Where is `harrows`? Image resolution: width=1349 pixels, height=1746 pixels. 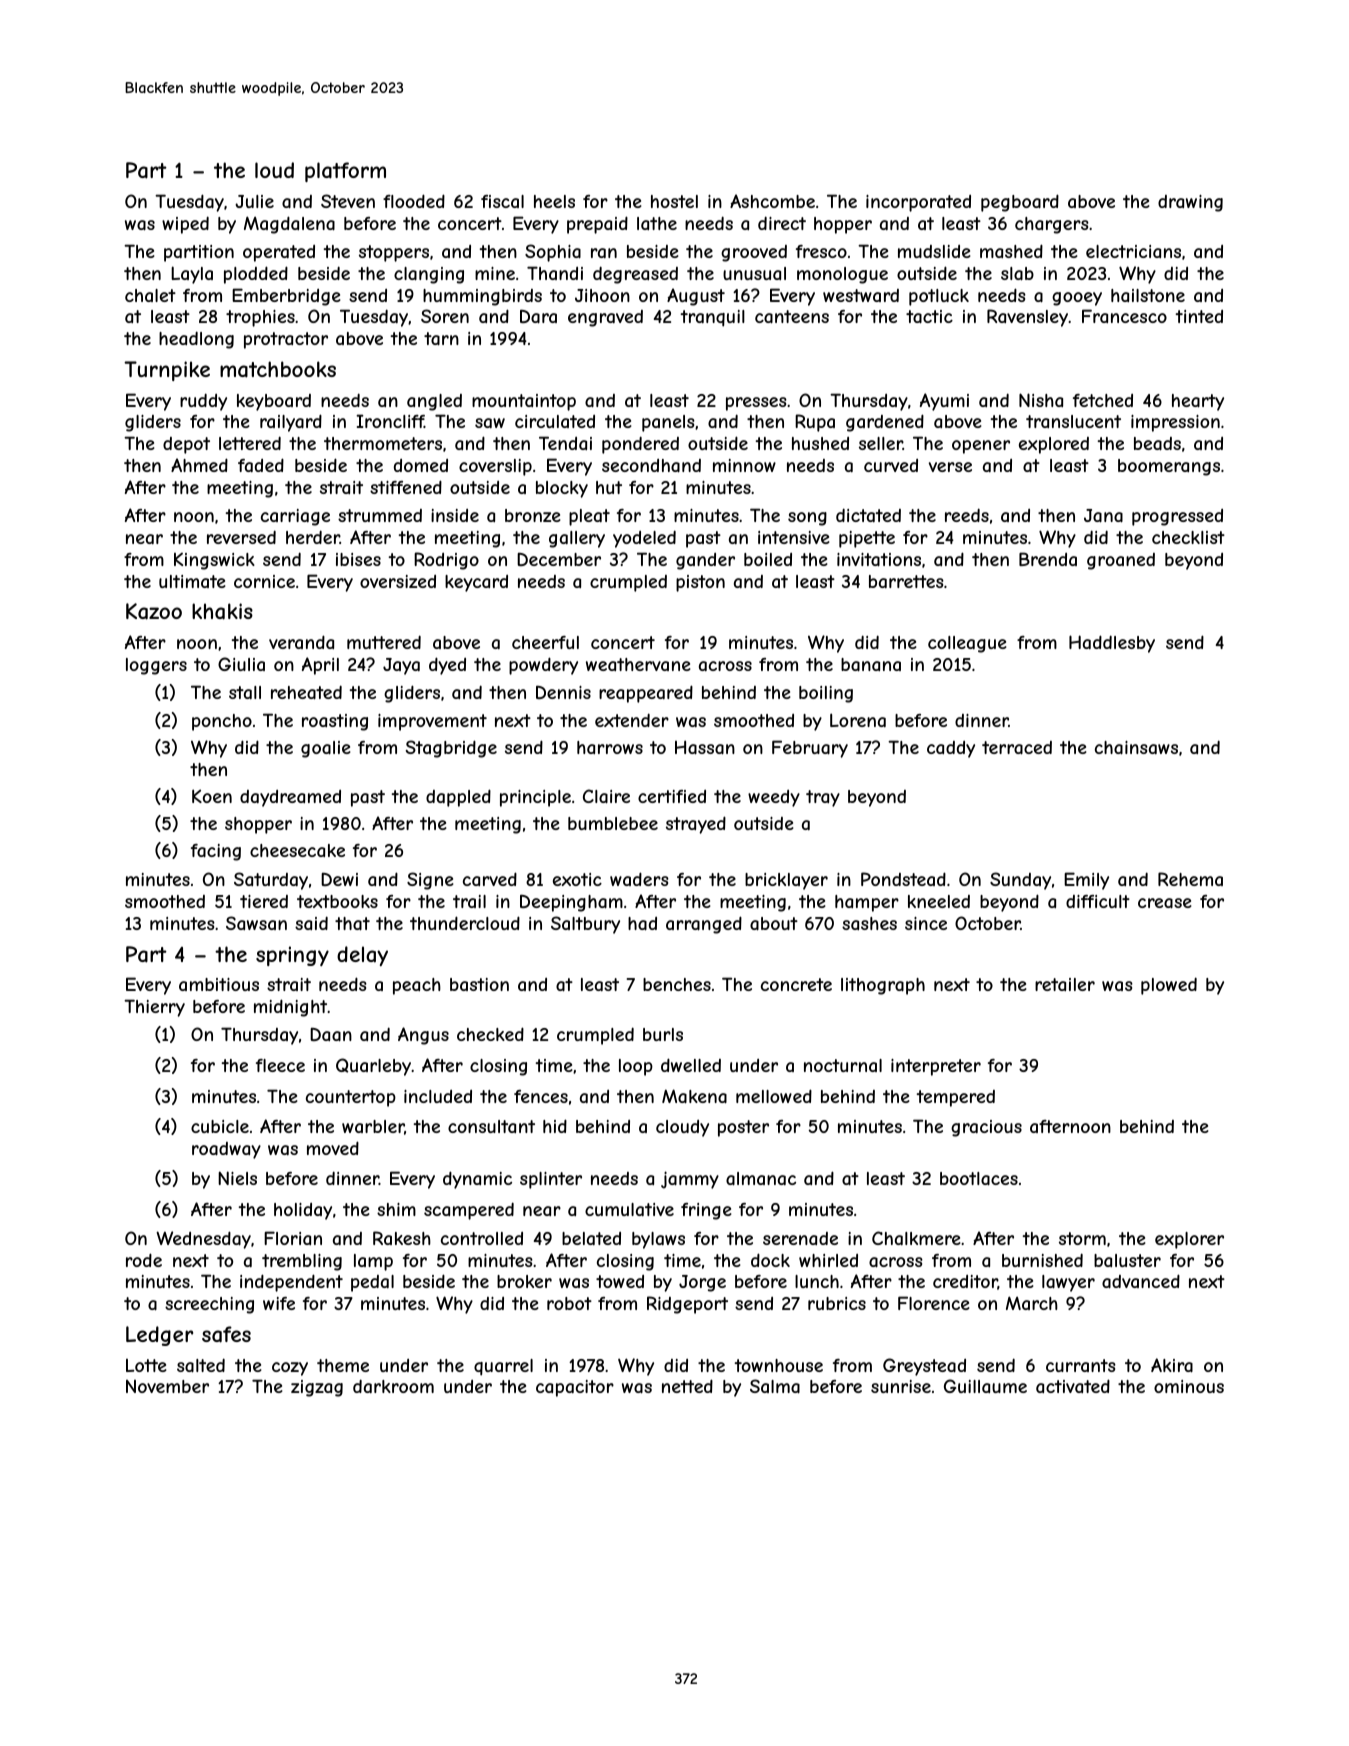
harrows is located at coordinates (610, 747).
